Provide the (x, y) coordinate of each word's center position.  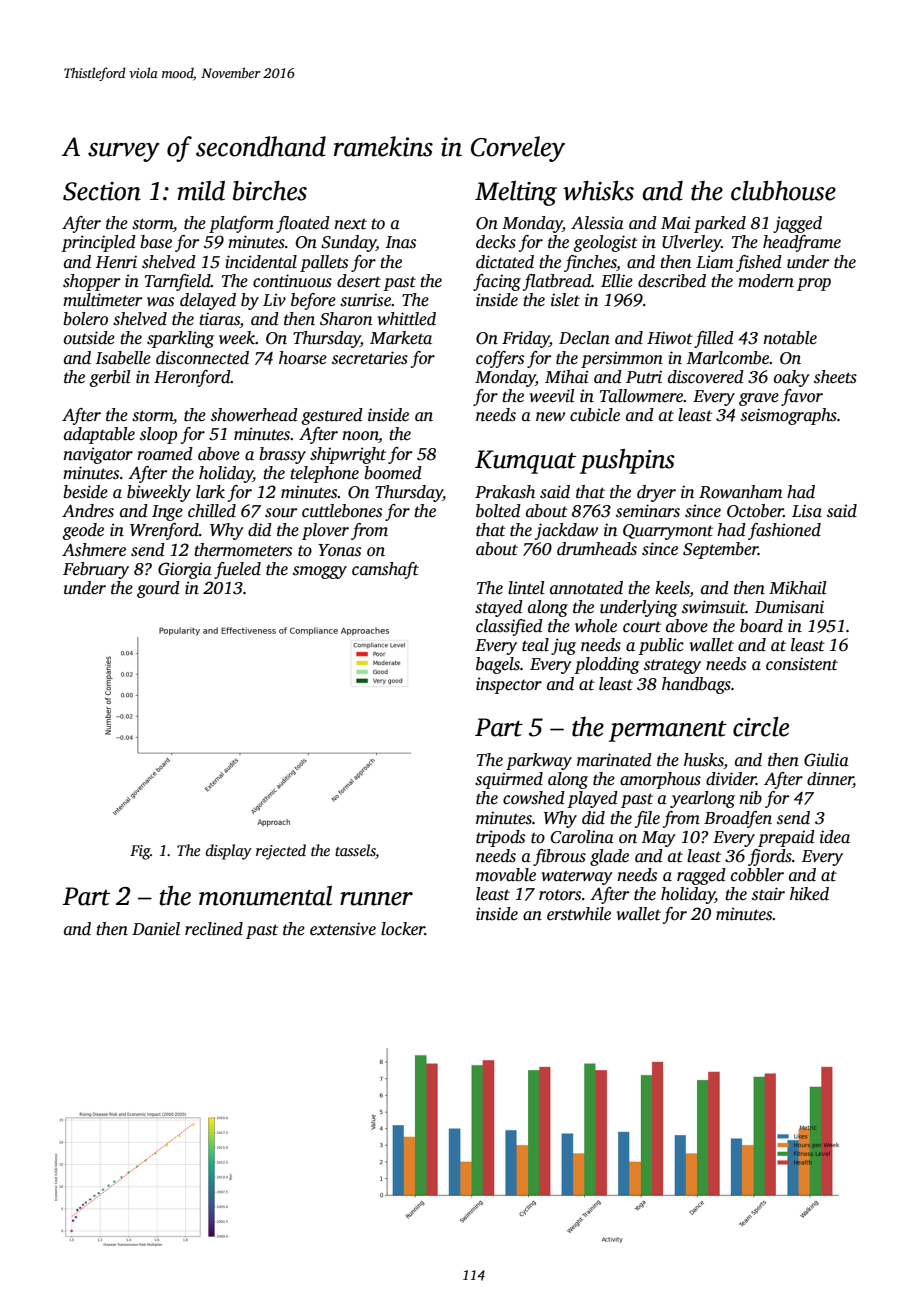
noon (360, 437)
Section (102, 191)
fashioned (784, 531)
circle (761, 727)
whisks (598, 191)
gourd (158, 589)
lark (210, 492)
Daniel (156, 929)
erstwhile (579, 914)
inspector (509, 685)
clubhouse (783, 191)
